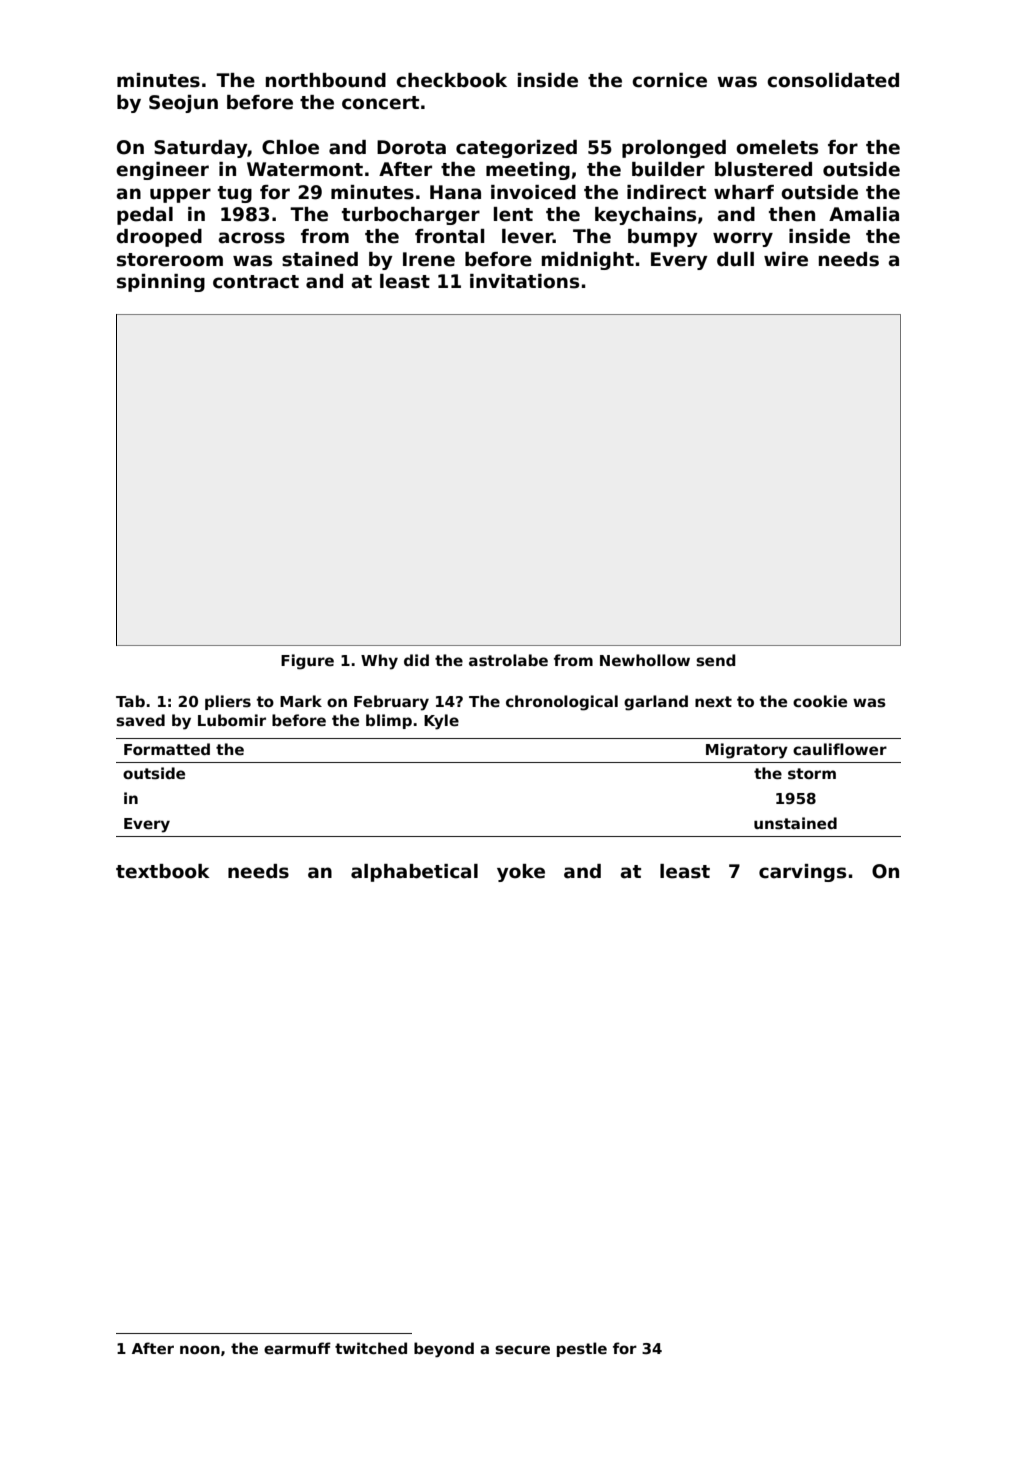 This page has width=1017, height=1473. What do you see at coordinates (307, 662) in the page?
I see `Figure` at bounding box center [307, 662].
